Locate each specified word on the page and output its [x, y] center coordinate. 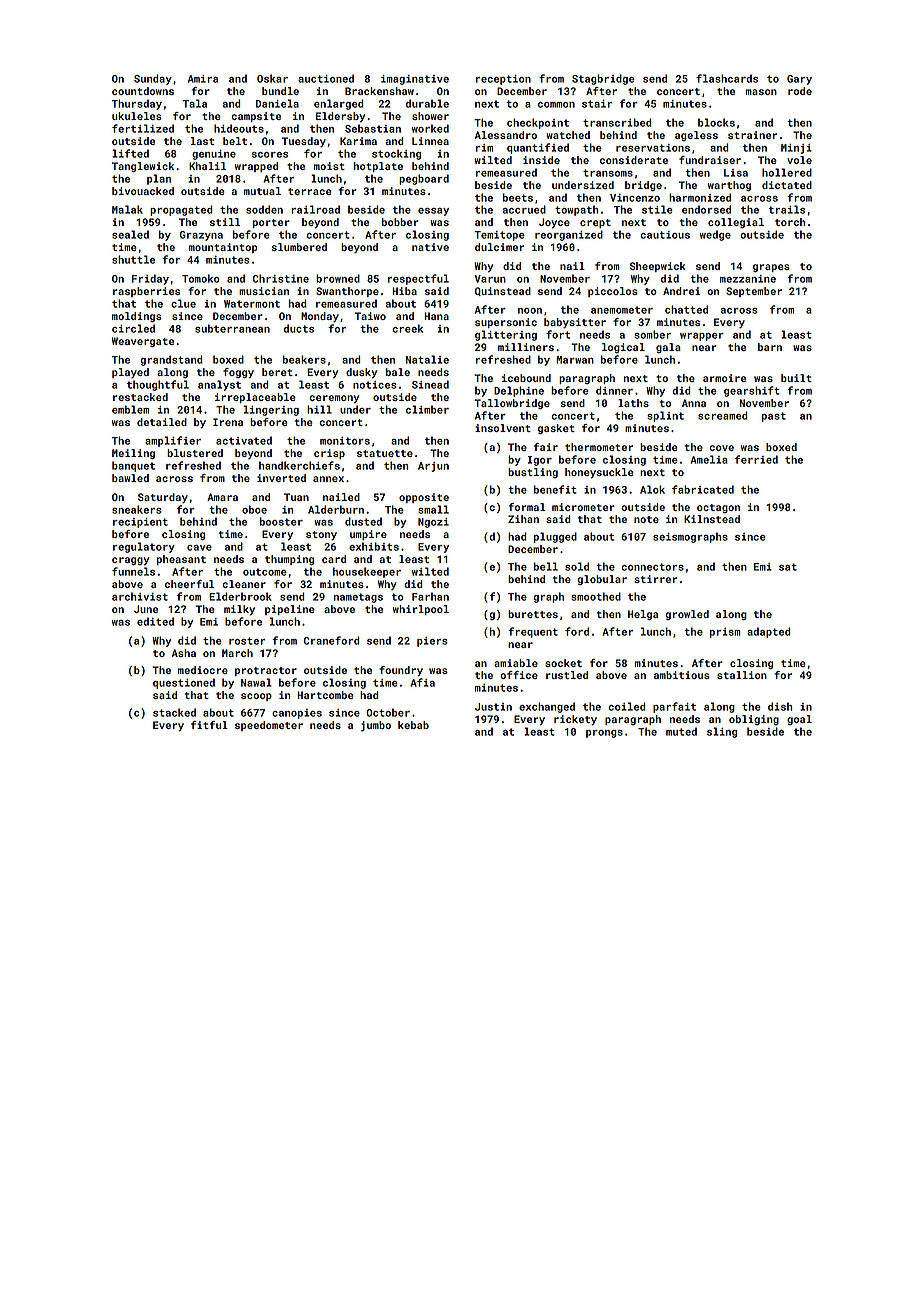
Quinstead [503, 291]
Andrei [681, 291]
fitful [209, 725]
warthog [729, 186]
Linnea [430, 141]
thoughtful [158, 385]
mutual [262, 191]
